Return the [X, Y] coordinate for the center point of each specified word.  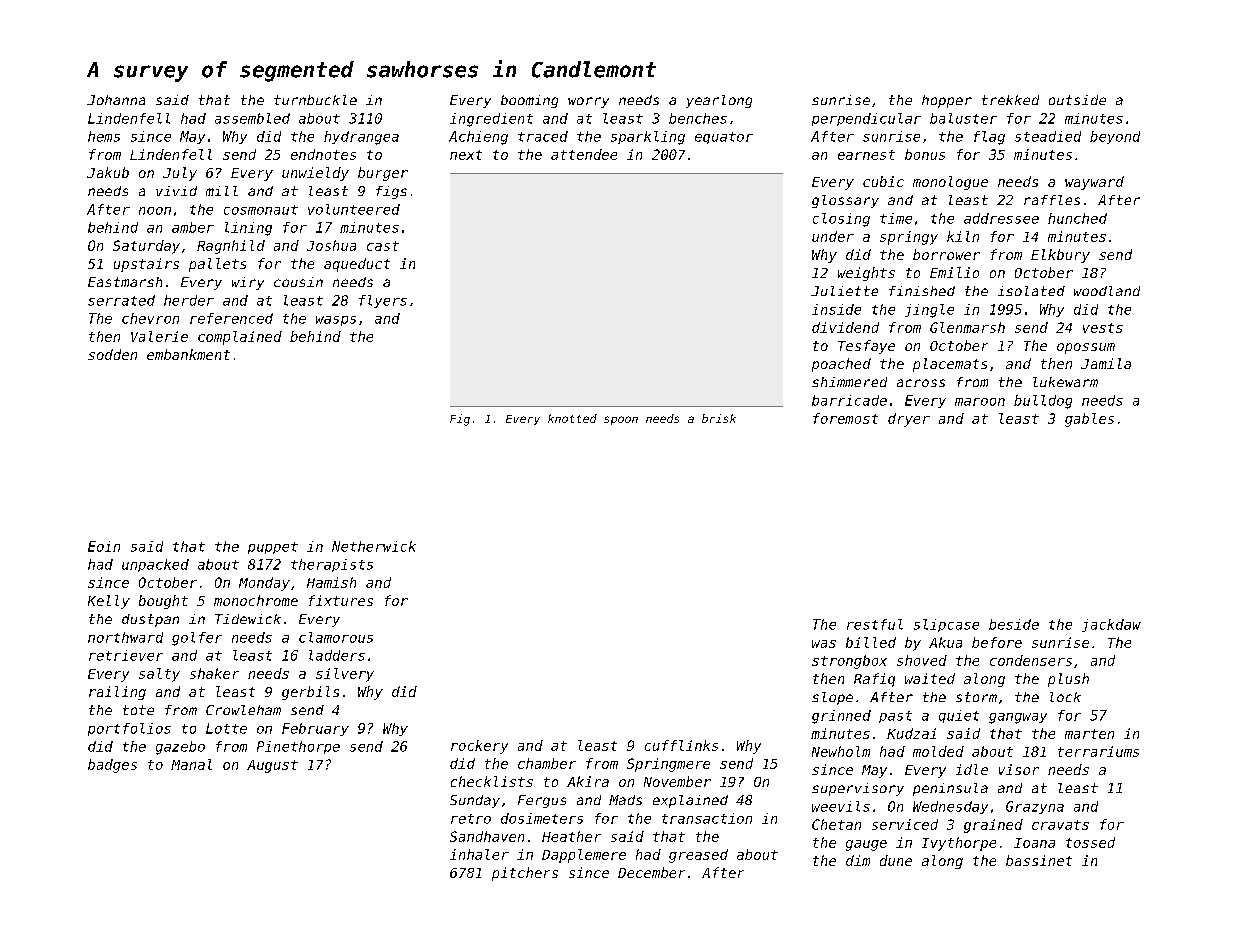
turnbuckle [315, 100]
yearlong [719, 101]
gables [1089, 420]
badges [112, 766]
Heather [571, 836]
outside [1077, 100]
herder [189, 300]
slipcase [946, 625]
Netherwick [374, 546]
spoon [621, 420]
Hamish [331, 582]
